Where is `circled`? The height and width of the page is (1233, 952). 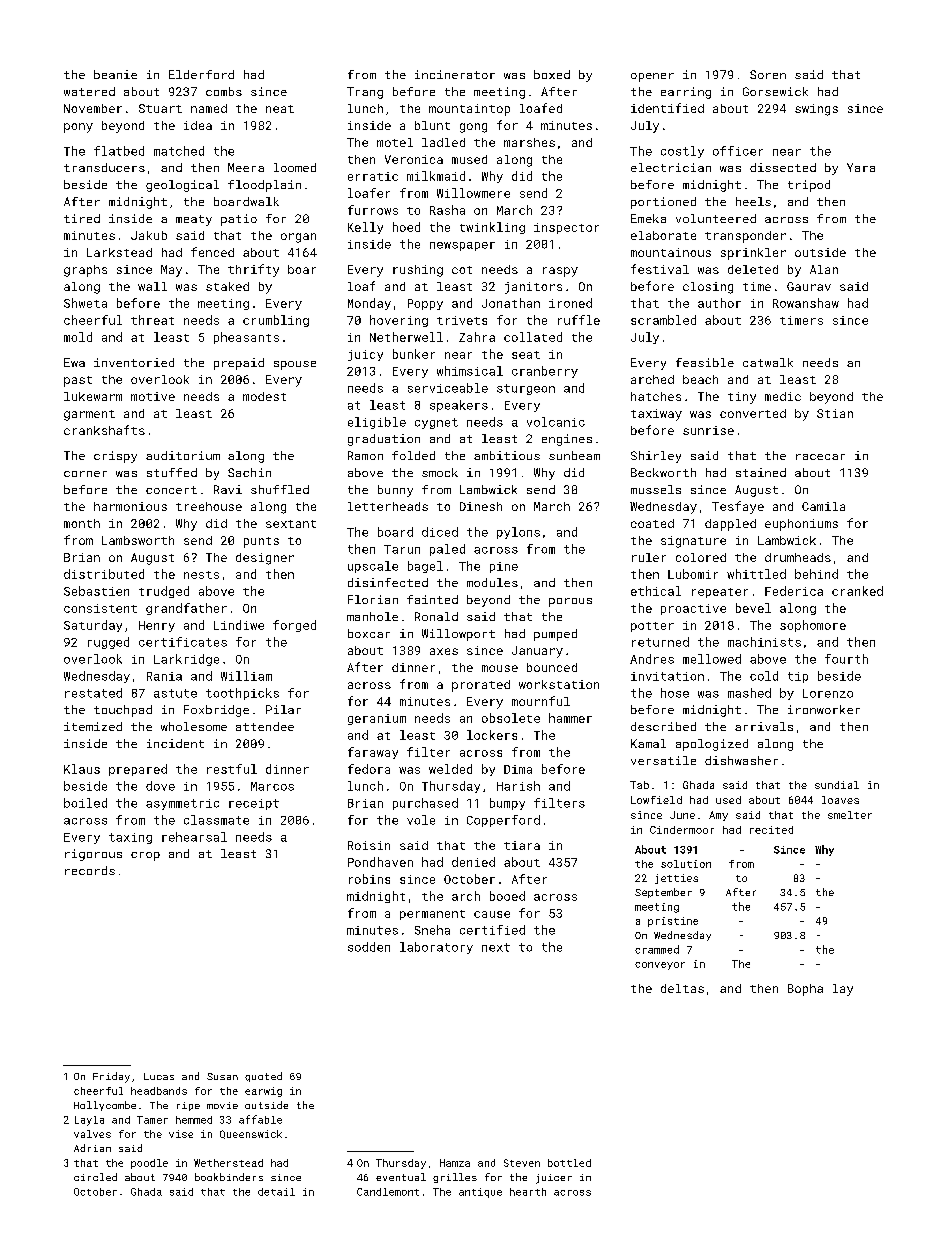
circled is located at coordinates (95, 1177).
